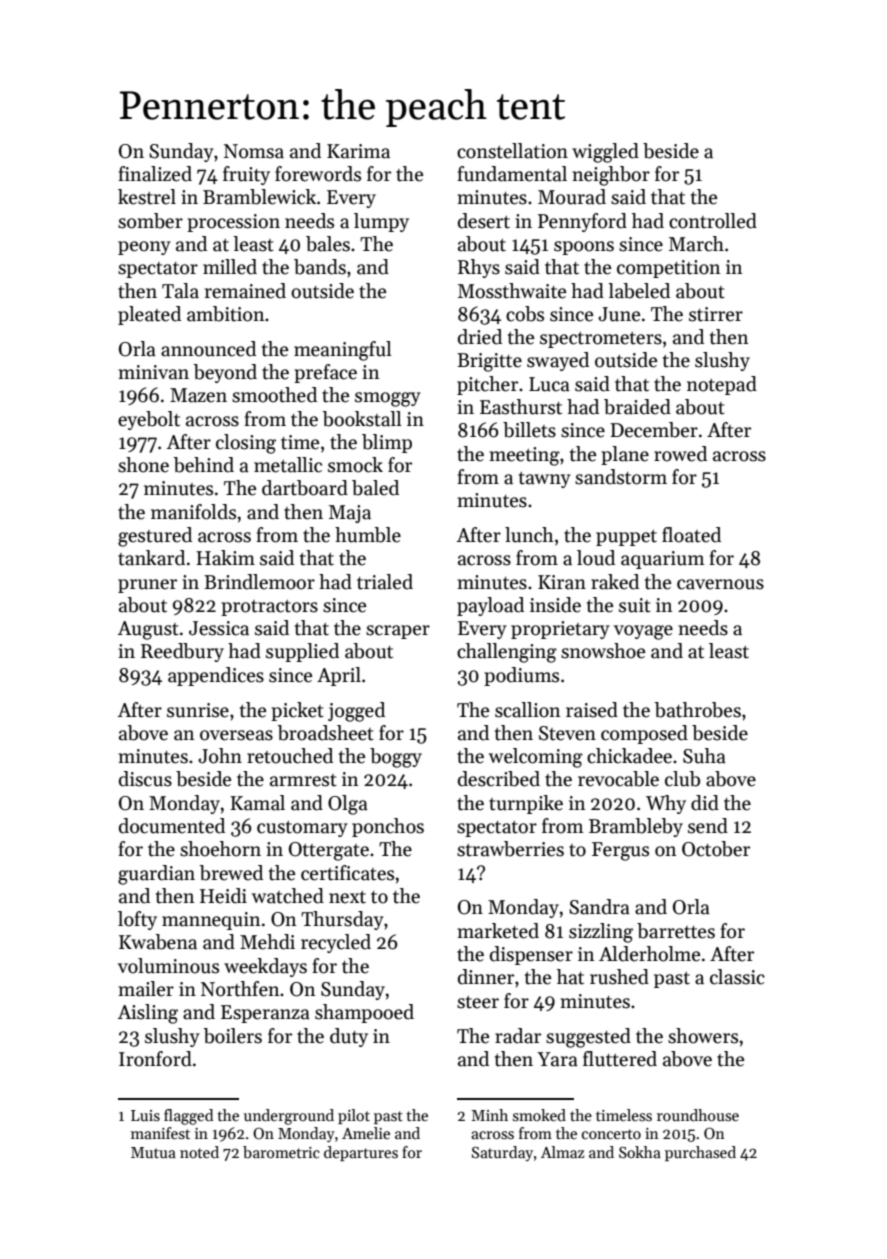 The width and height of the screenshot is (887, 1259). I want to click on loud, so click(596, 558).
